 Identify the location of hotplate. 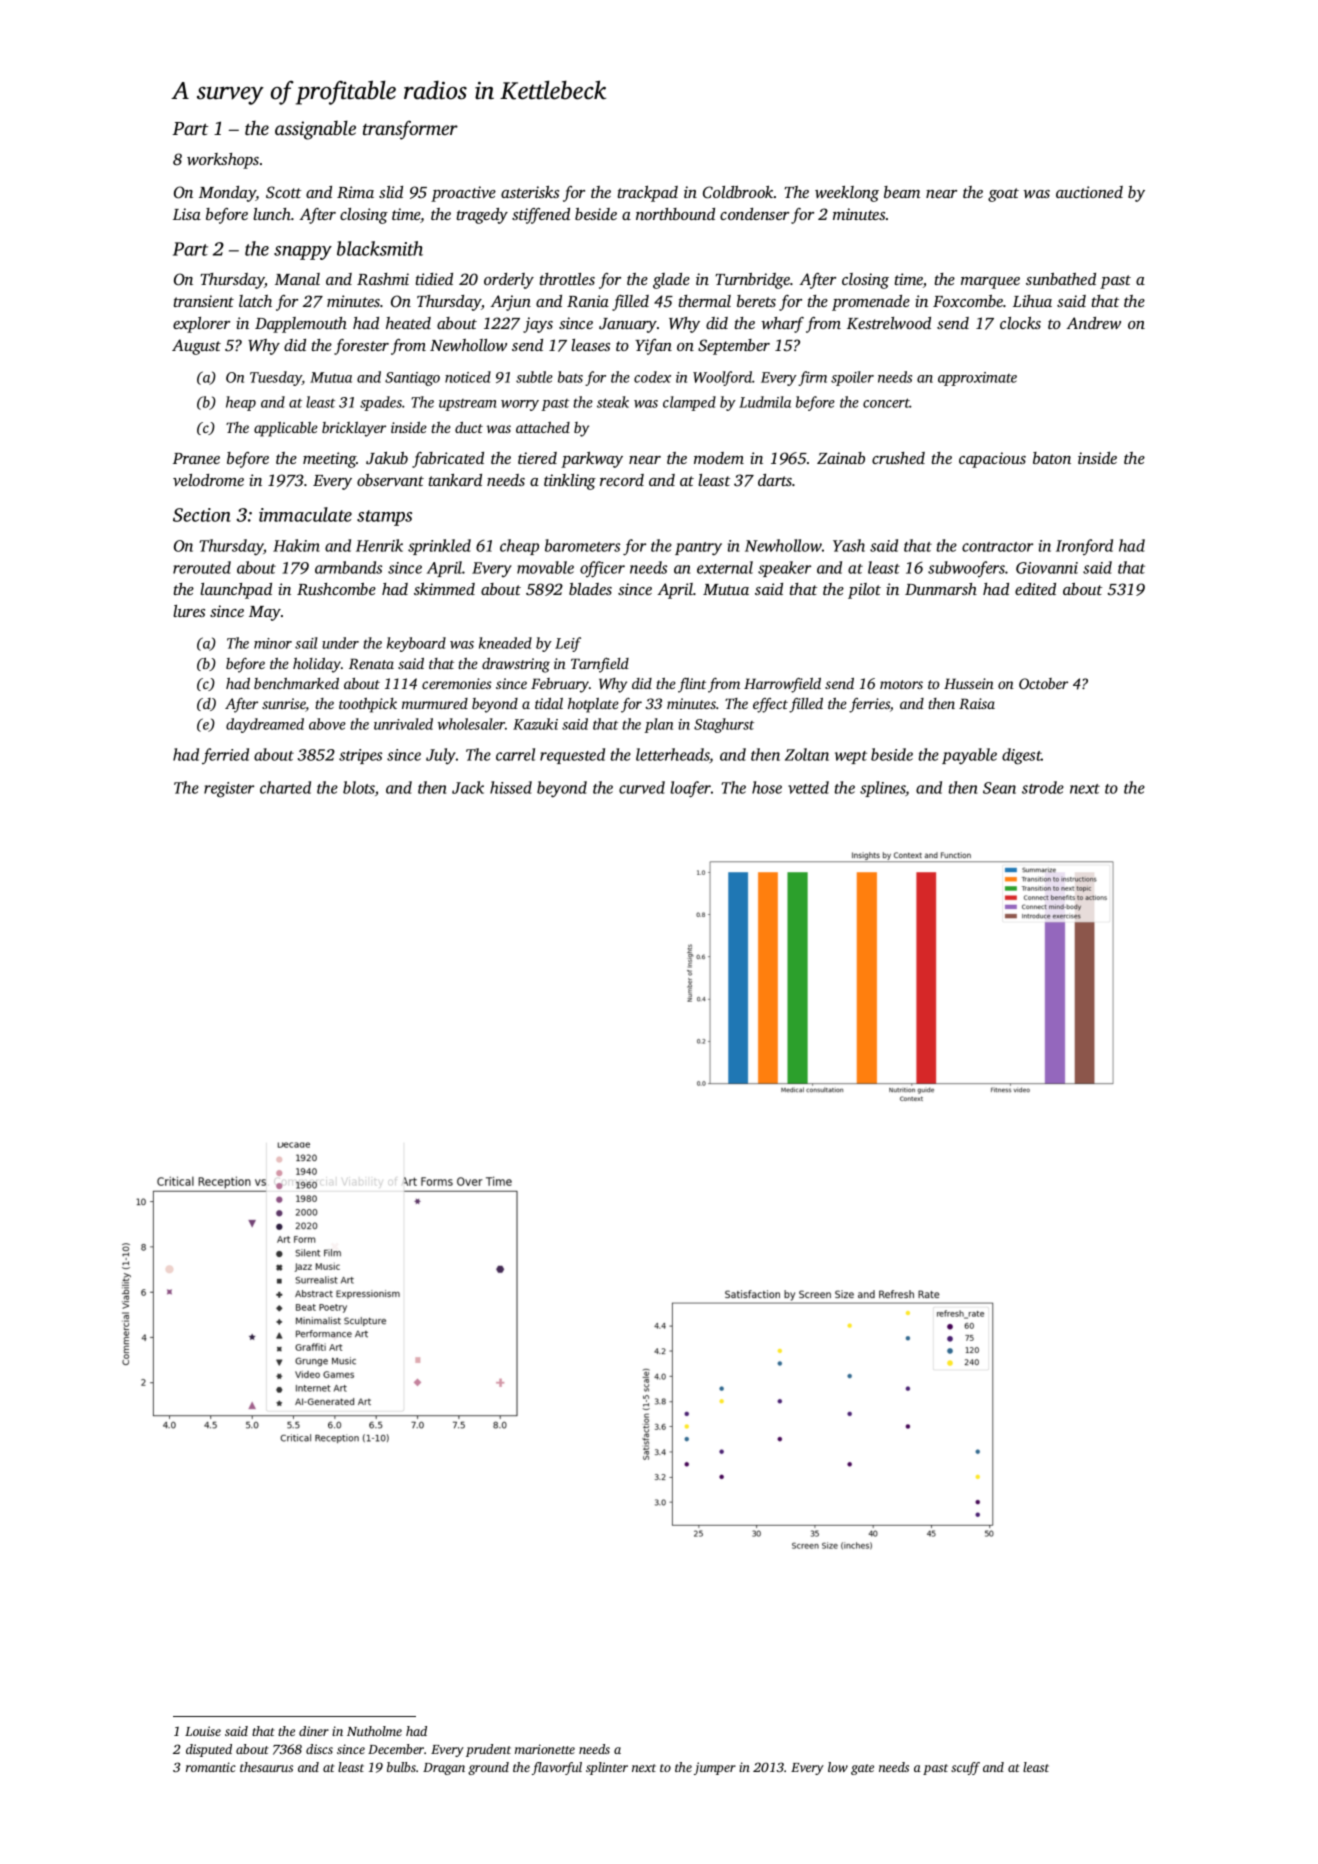
(593, 705).
